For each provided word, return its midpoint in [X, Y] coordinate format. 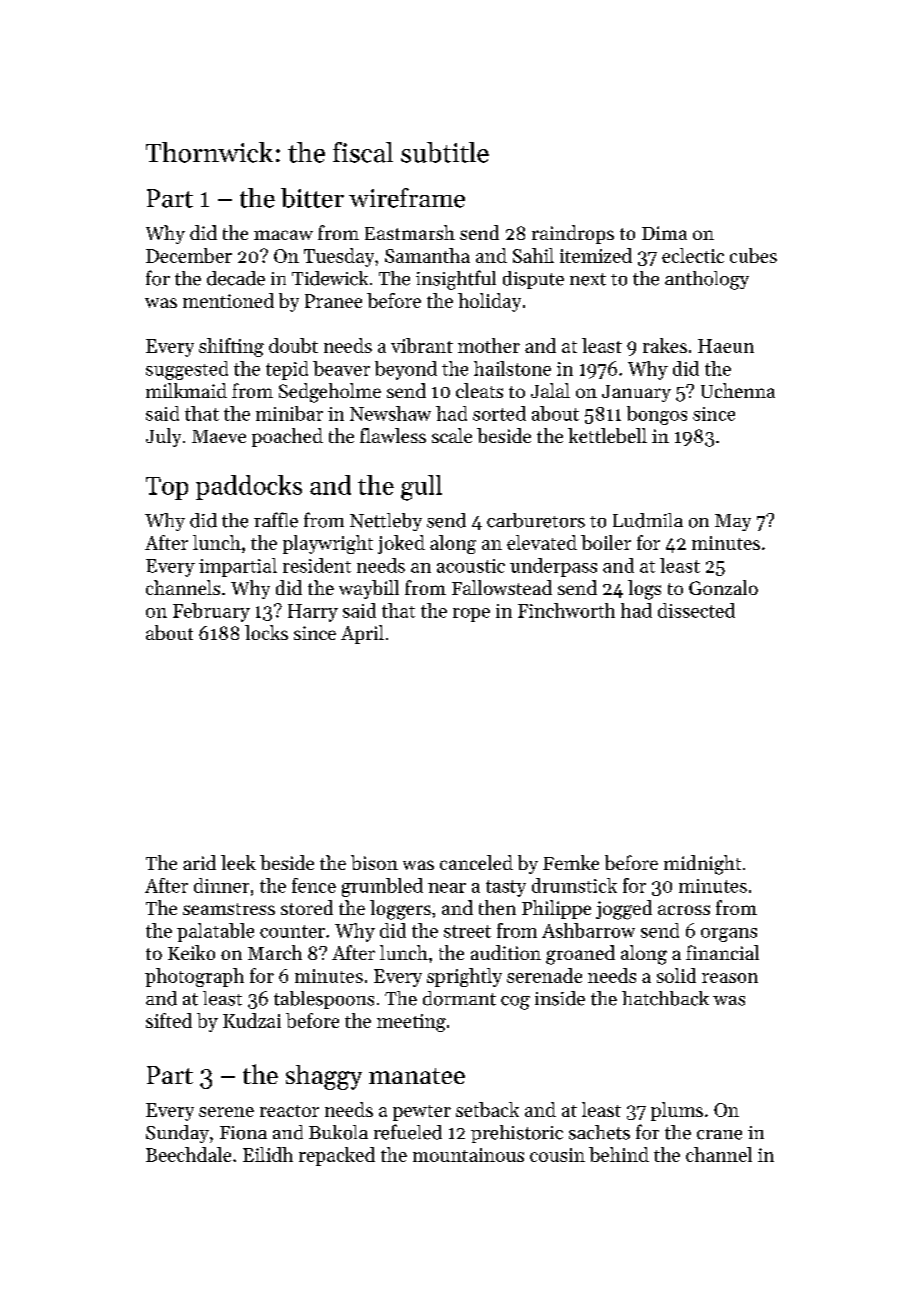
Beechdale [188, 1154]
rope [471, 615]
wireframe [407, 198]
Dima [664, 233]
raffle [276, 520]
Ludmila [648, 520]
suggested [187, 370]
